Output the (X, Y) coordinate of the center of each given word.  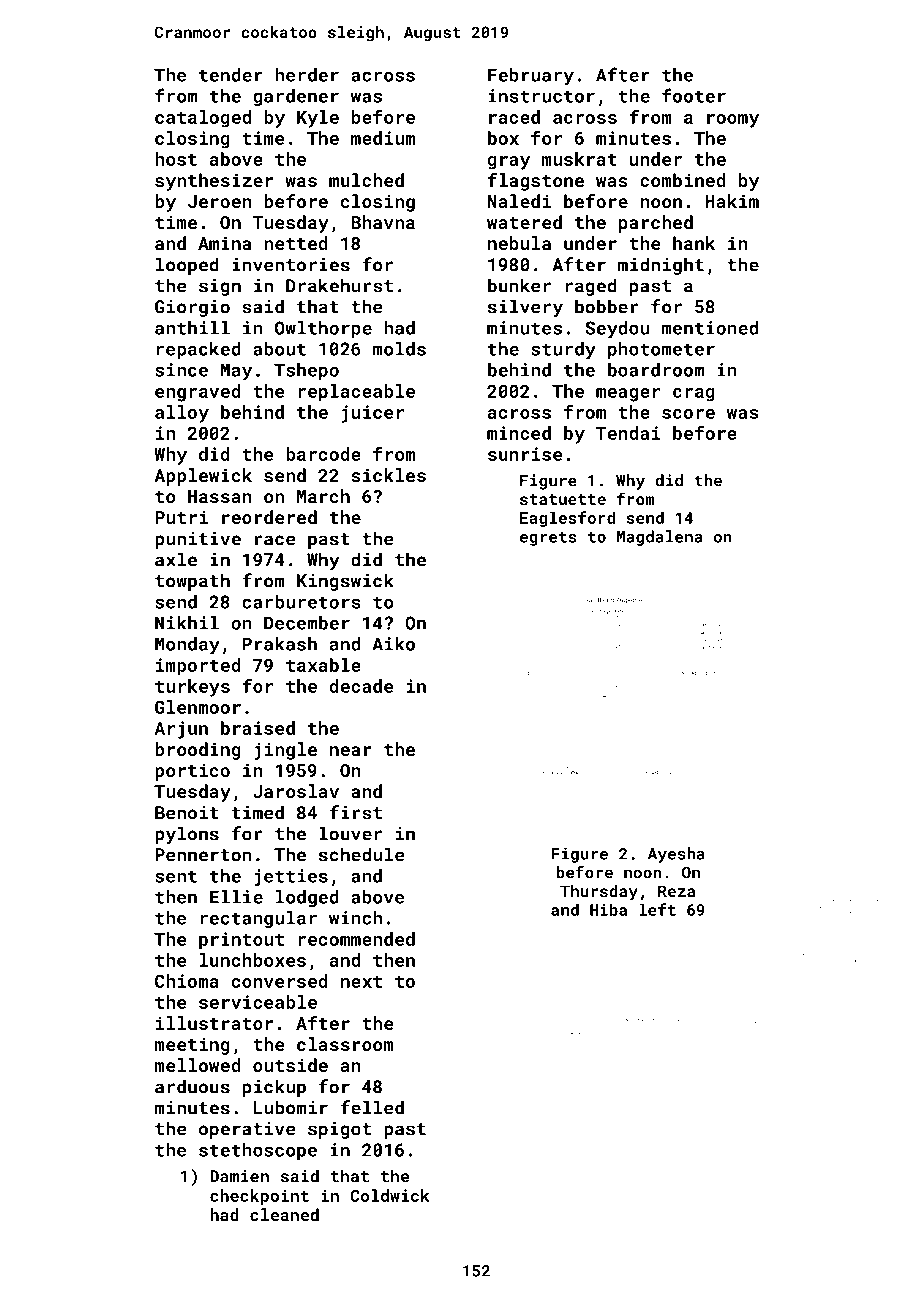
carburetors (301, 602)
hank (694, 243)
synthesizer (214, 182)
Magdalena (659, 538)
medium (383, 138)
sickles (388, 475)
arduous (192, 1086)
